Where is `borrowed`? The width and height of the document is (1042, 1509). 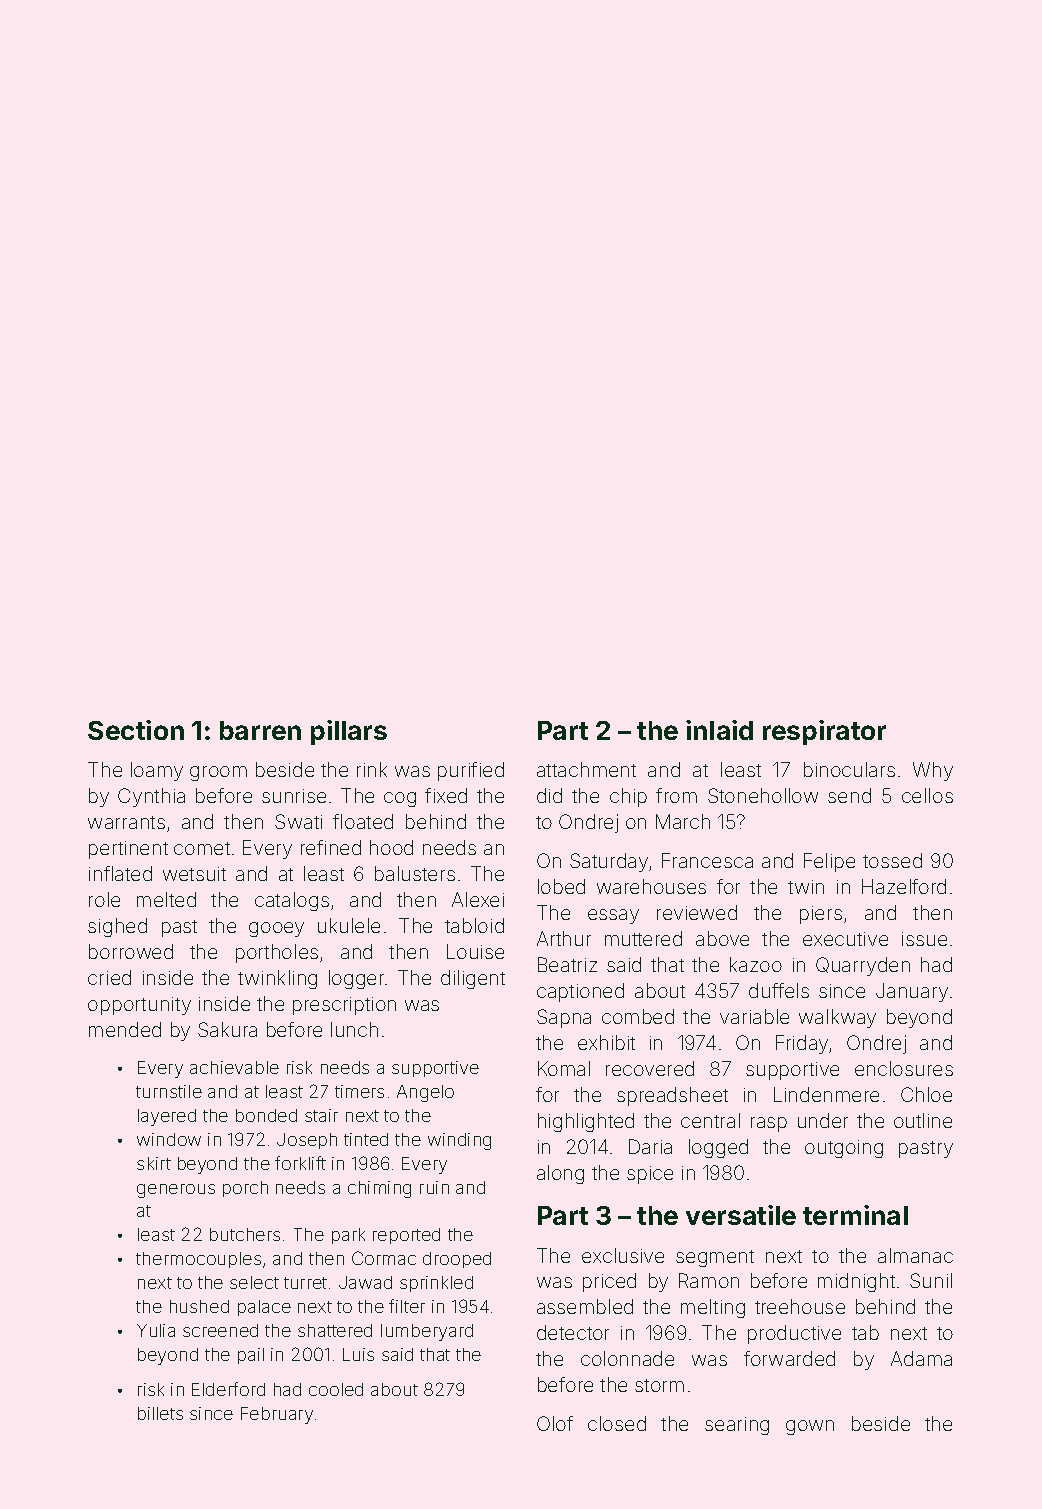 borrowed is located at coordinates (131, 951).
